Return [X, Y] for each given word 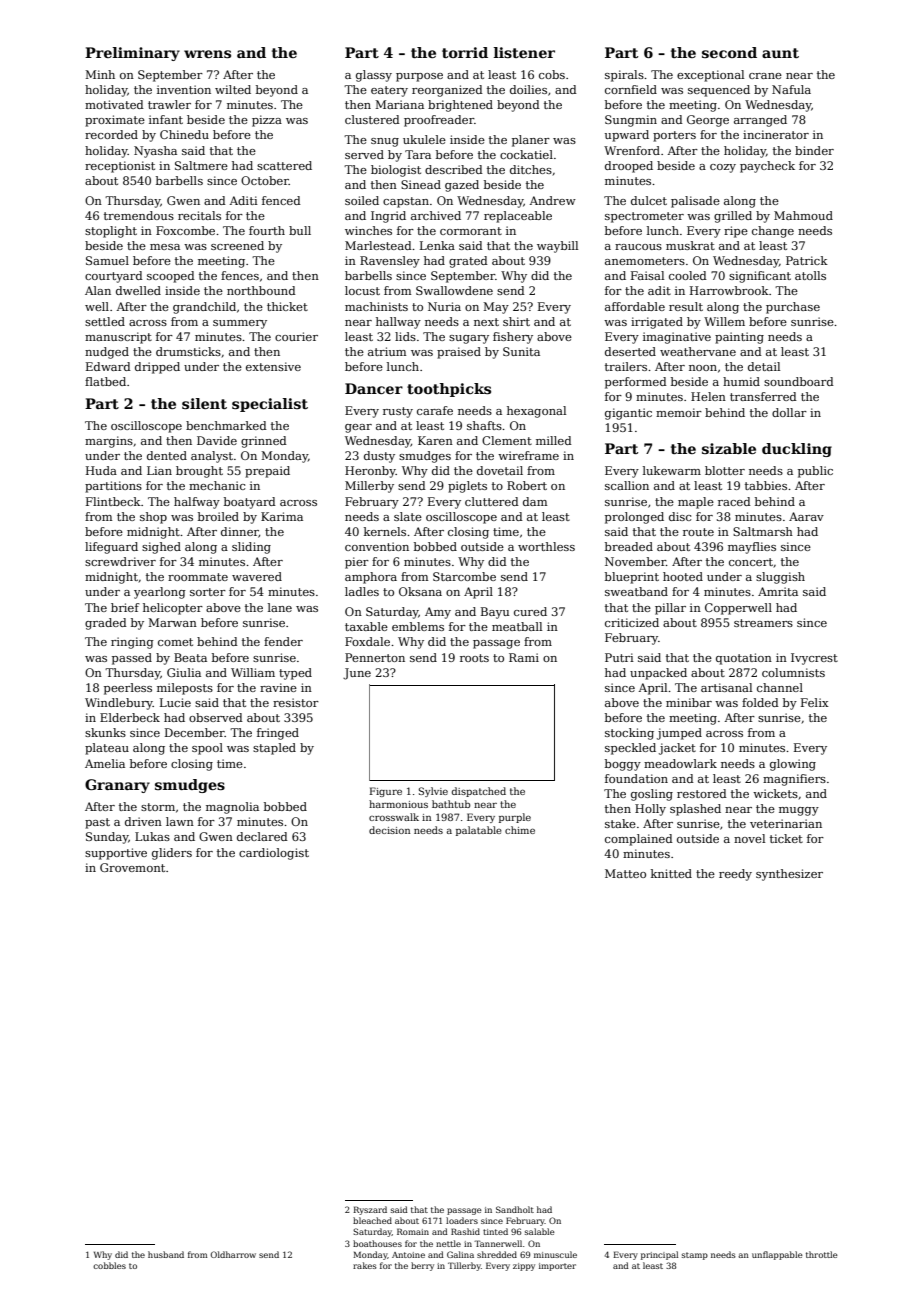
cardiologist [274, 854]
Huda [101, 470]
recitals [199, 215]
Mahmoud [803, 215]
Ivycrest [814, 659]
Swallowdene [454, 290]
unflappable [777, 1255]
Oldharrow [233, 1254]
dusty [379, 457]
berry [422, 1266]
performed [636, 383]
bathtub [451, 804]
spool [207, 749]
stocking [629, 734]
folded [760, 702]
